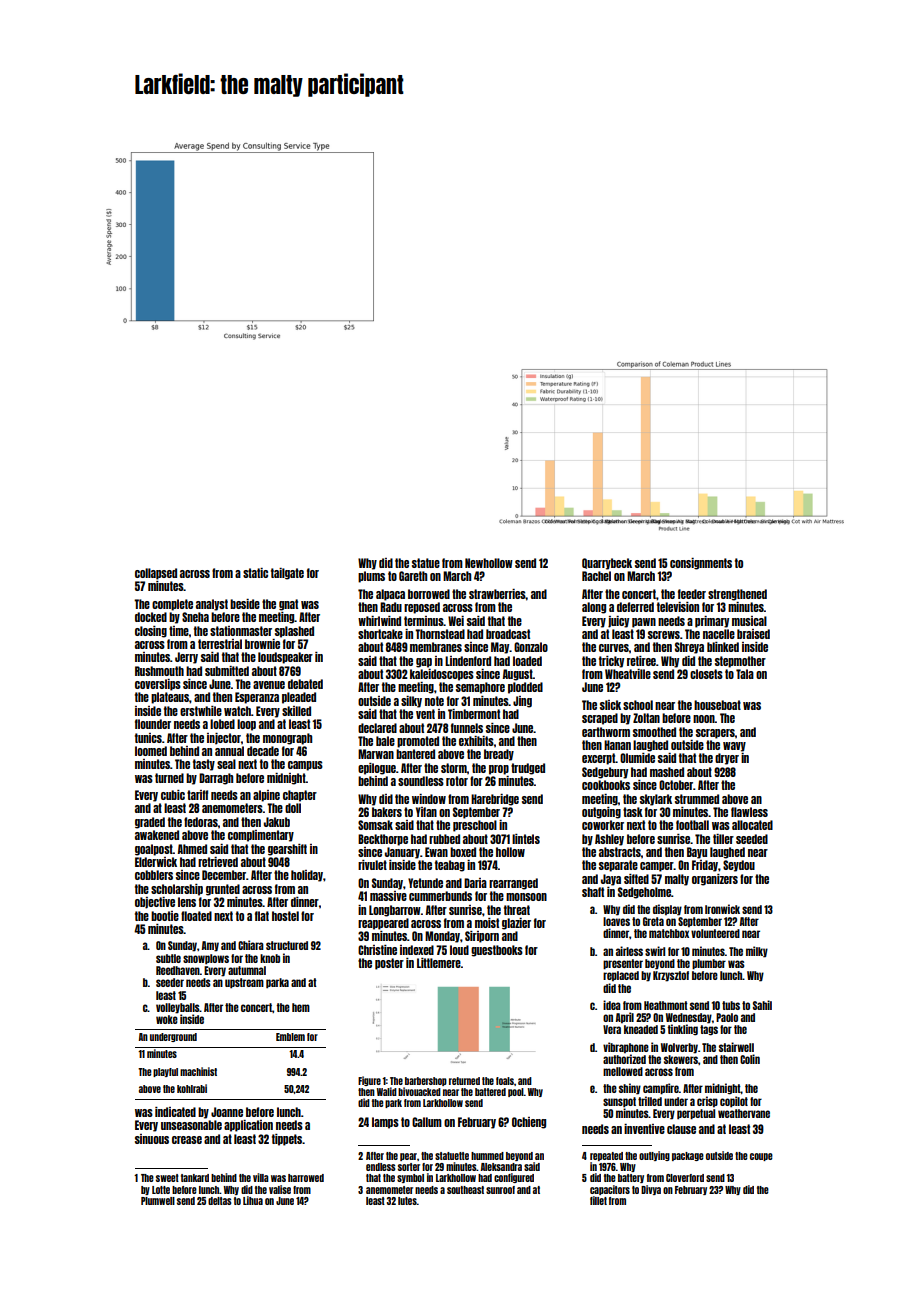 The image size is (908, 1316). Describe the element at coordinates (152, 1139) in the screenshot. I see `sinuous` at that location.
